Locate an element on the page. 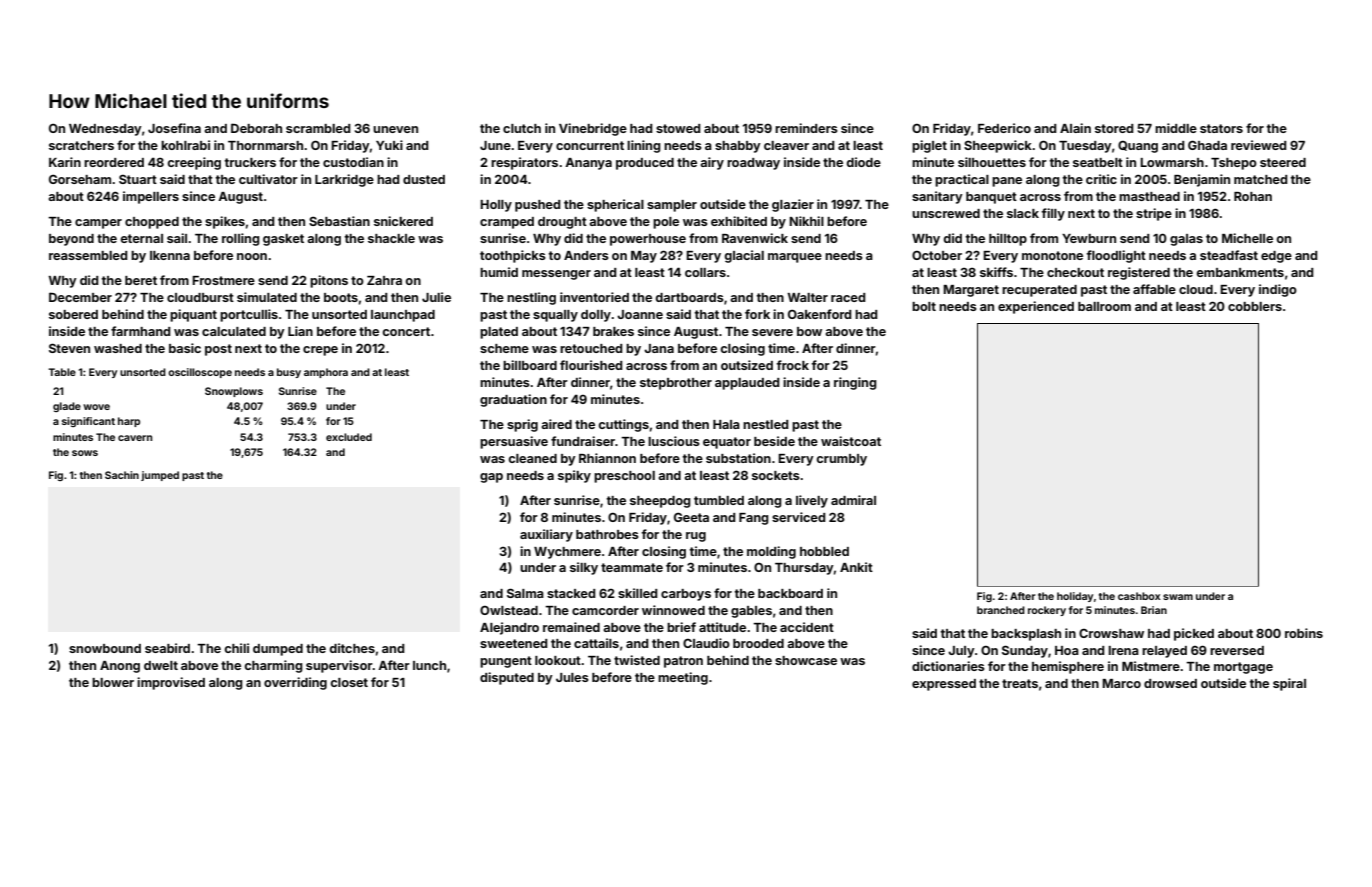 This document has height=887, width=1372. Salma is located at coordinates (525, 593).
